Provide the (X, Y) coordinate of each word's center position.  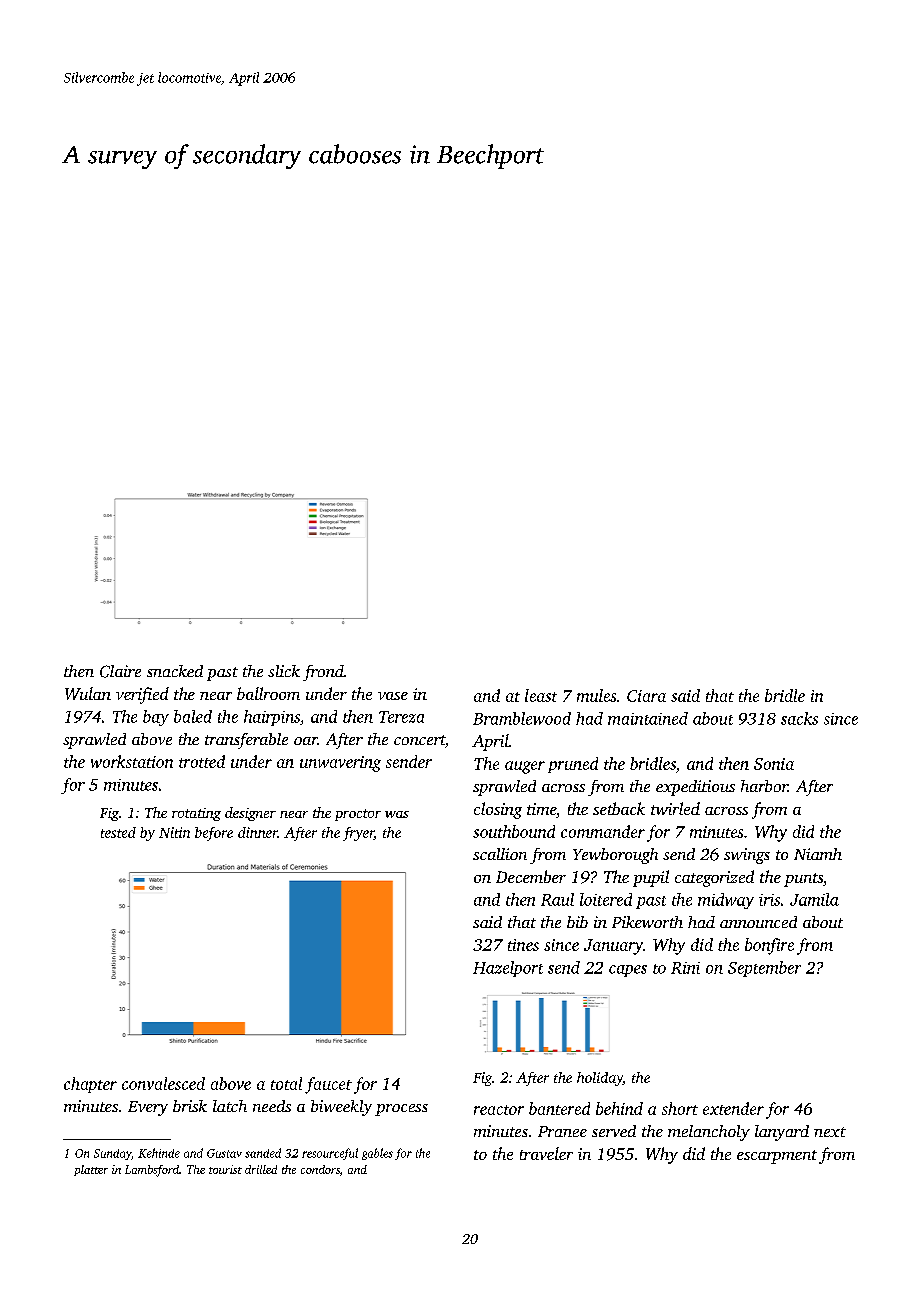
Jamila (814, 899)
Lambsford (152, 1171)
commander (603, 831)
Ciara (646, 696)
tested (118, 832)
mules (596, 695)
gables (377, 1154)
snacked (175, 671)
